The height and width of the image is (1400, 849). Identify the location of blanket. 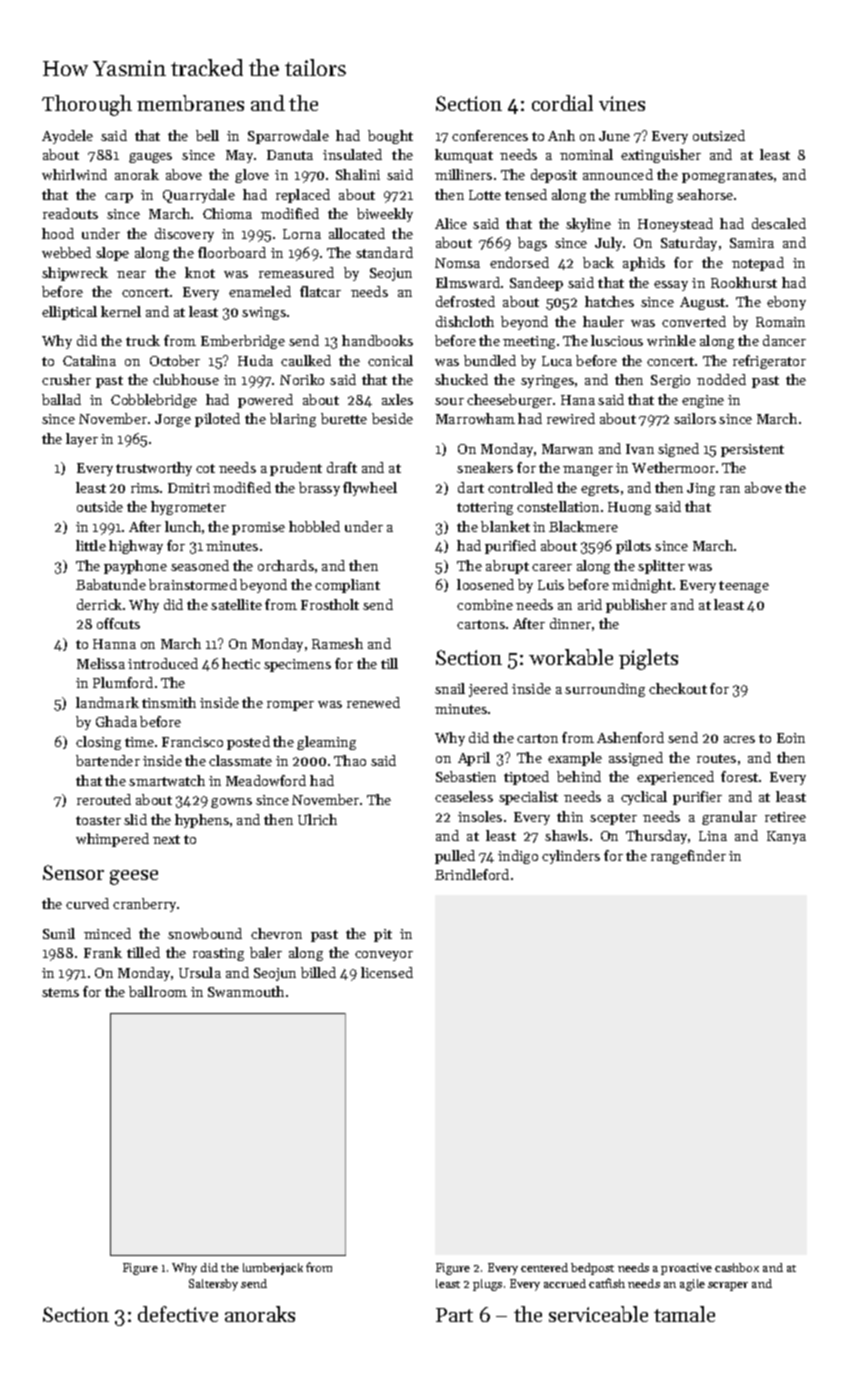
(505, 526).
